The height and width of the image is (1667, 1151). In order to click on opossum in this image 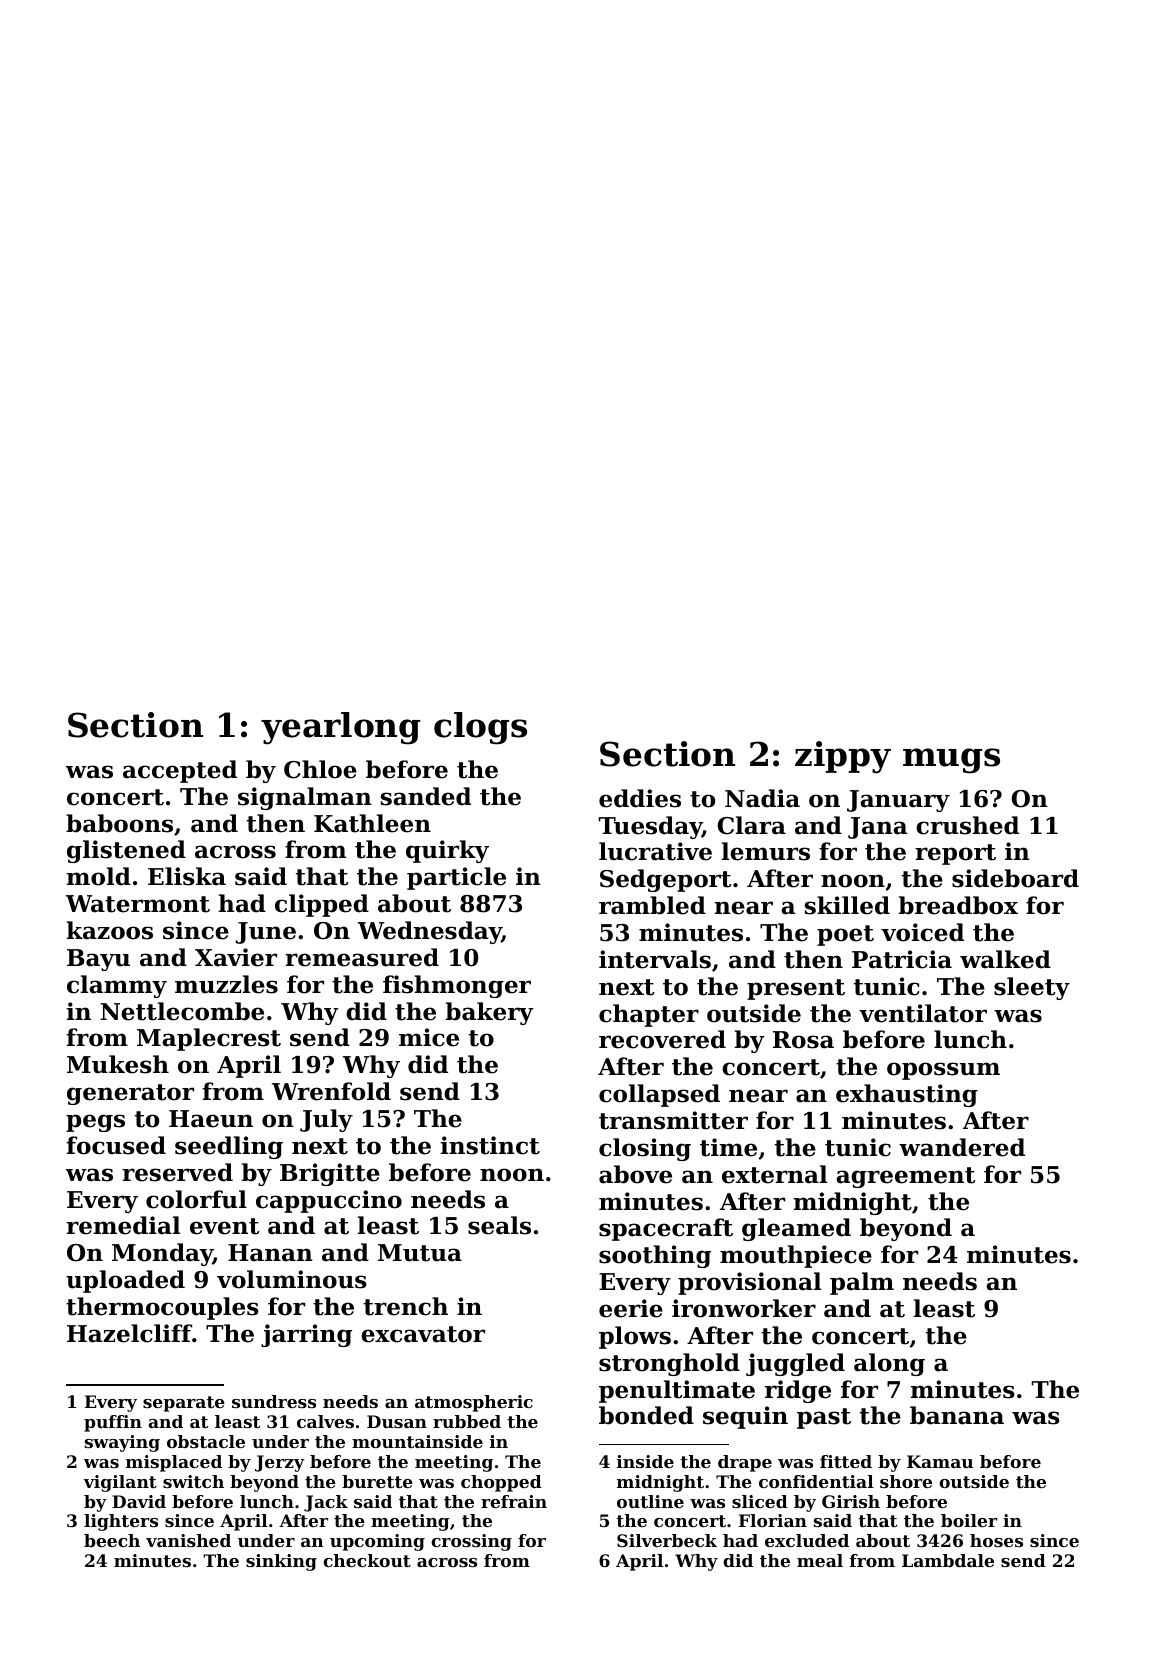, I will do `click(943, 1071)`.
